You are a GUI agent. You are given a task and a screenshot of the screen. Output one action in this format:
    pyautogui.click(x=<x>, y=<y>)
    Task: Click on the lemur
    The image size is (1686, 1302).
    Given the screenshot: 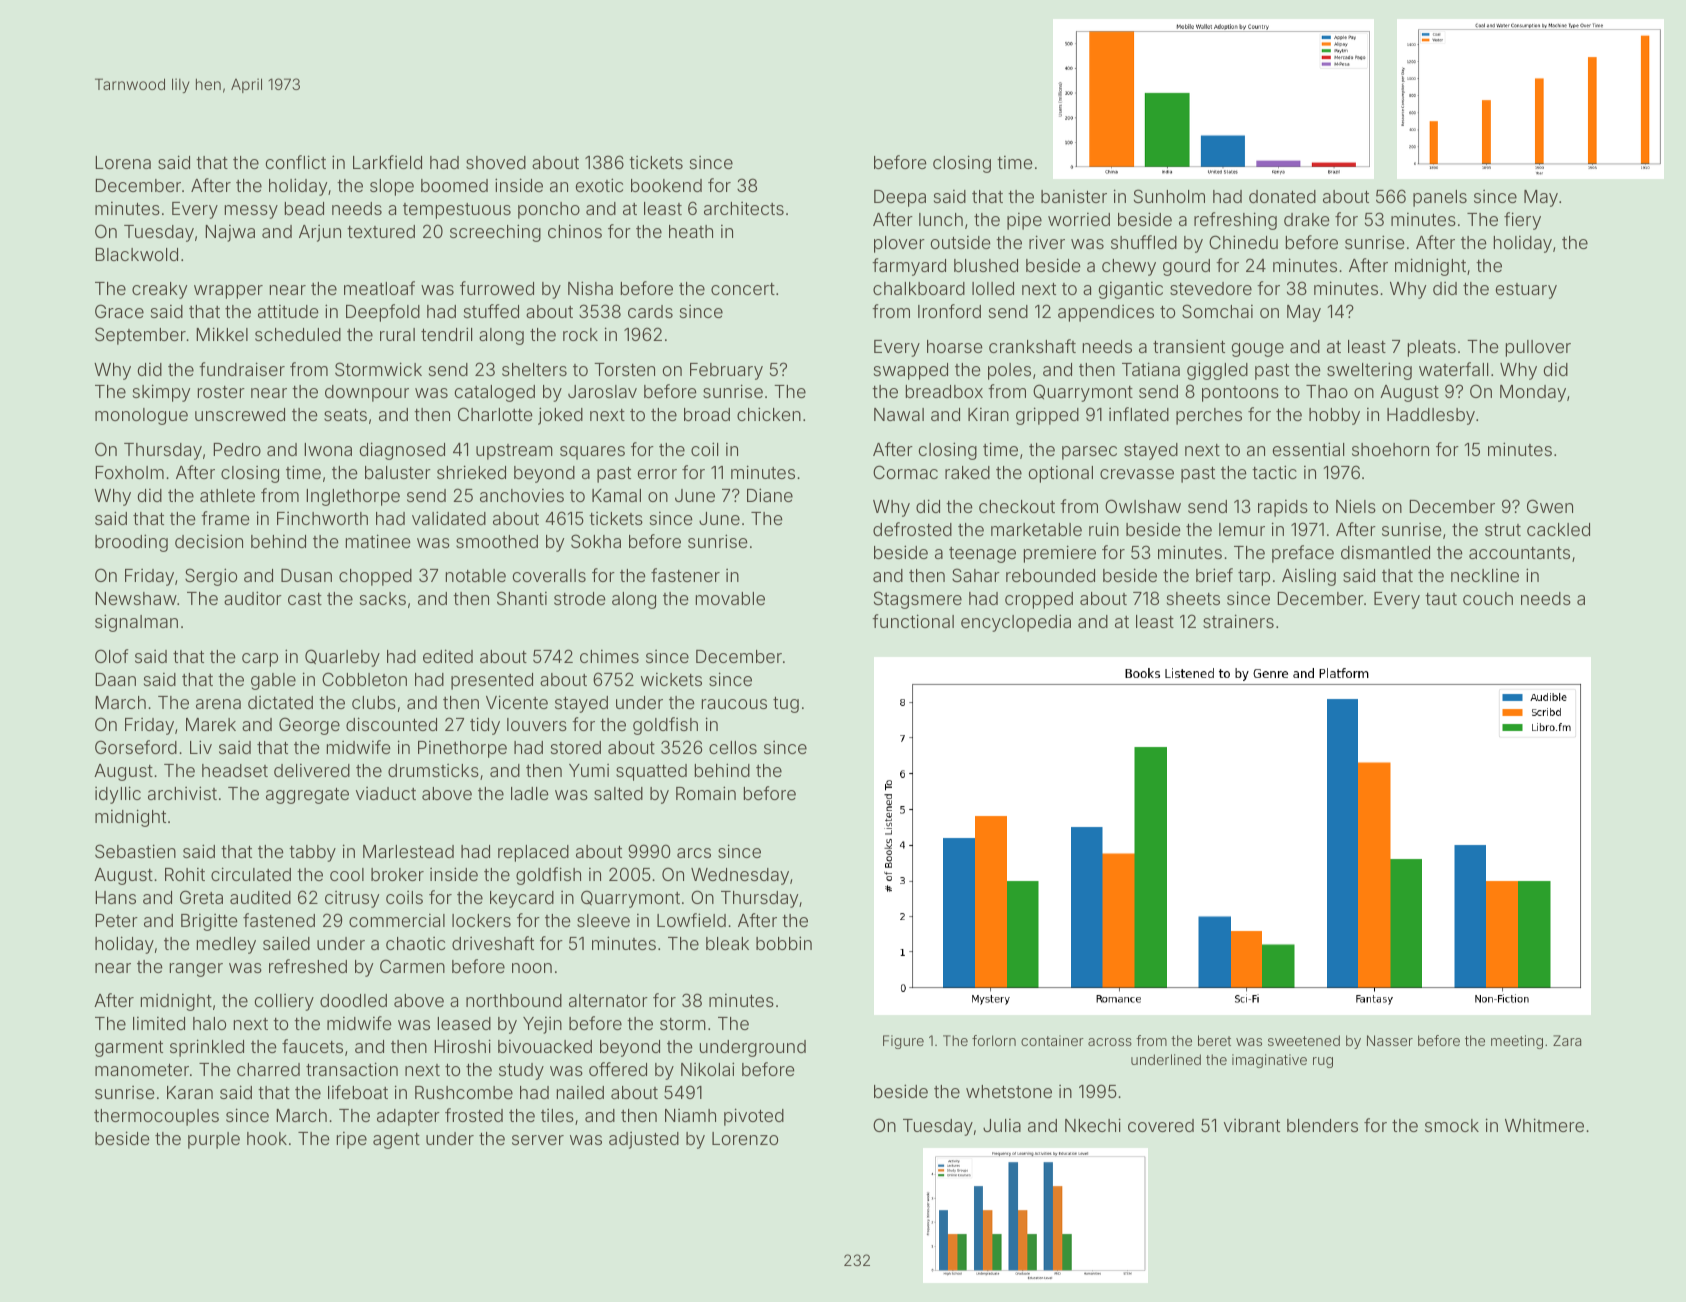 What is the action you would take?
    pyautogui.click(x=1242, y=529)
